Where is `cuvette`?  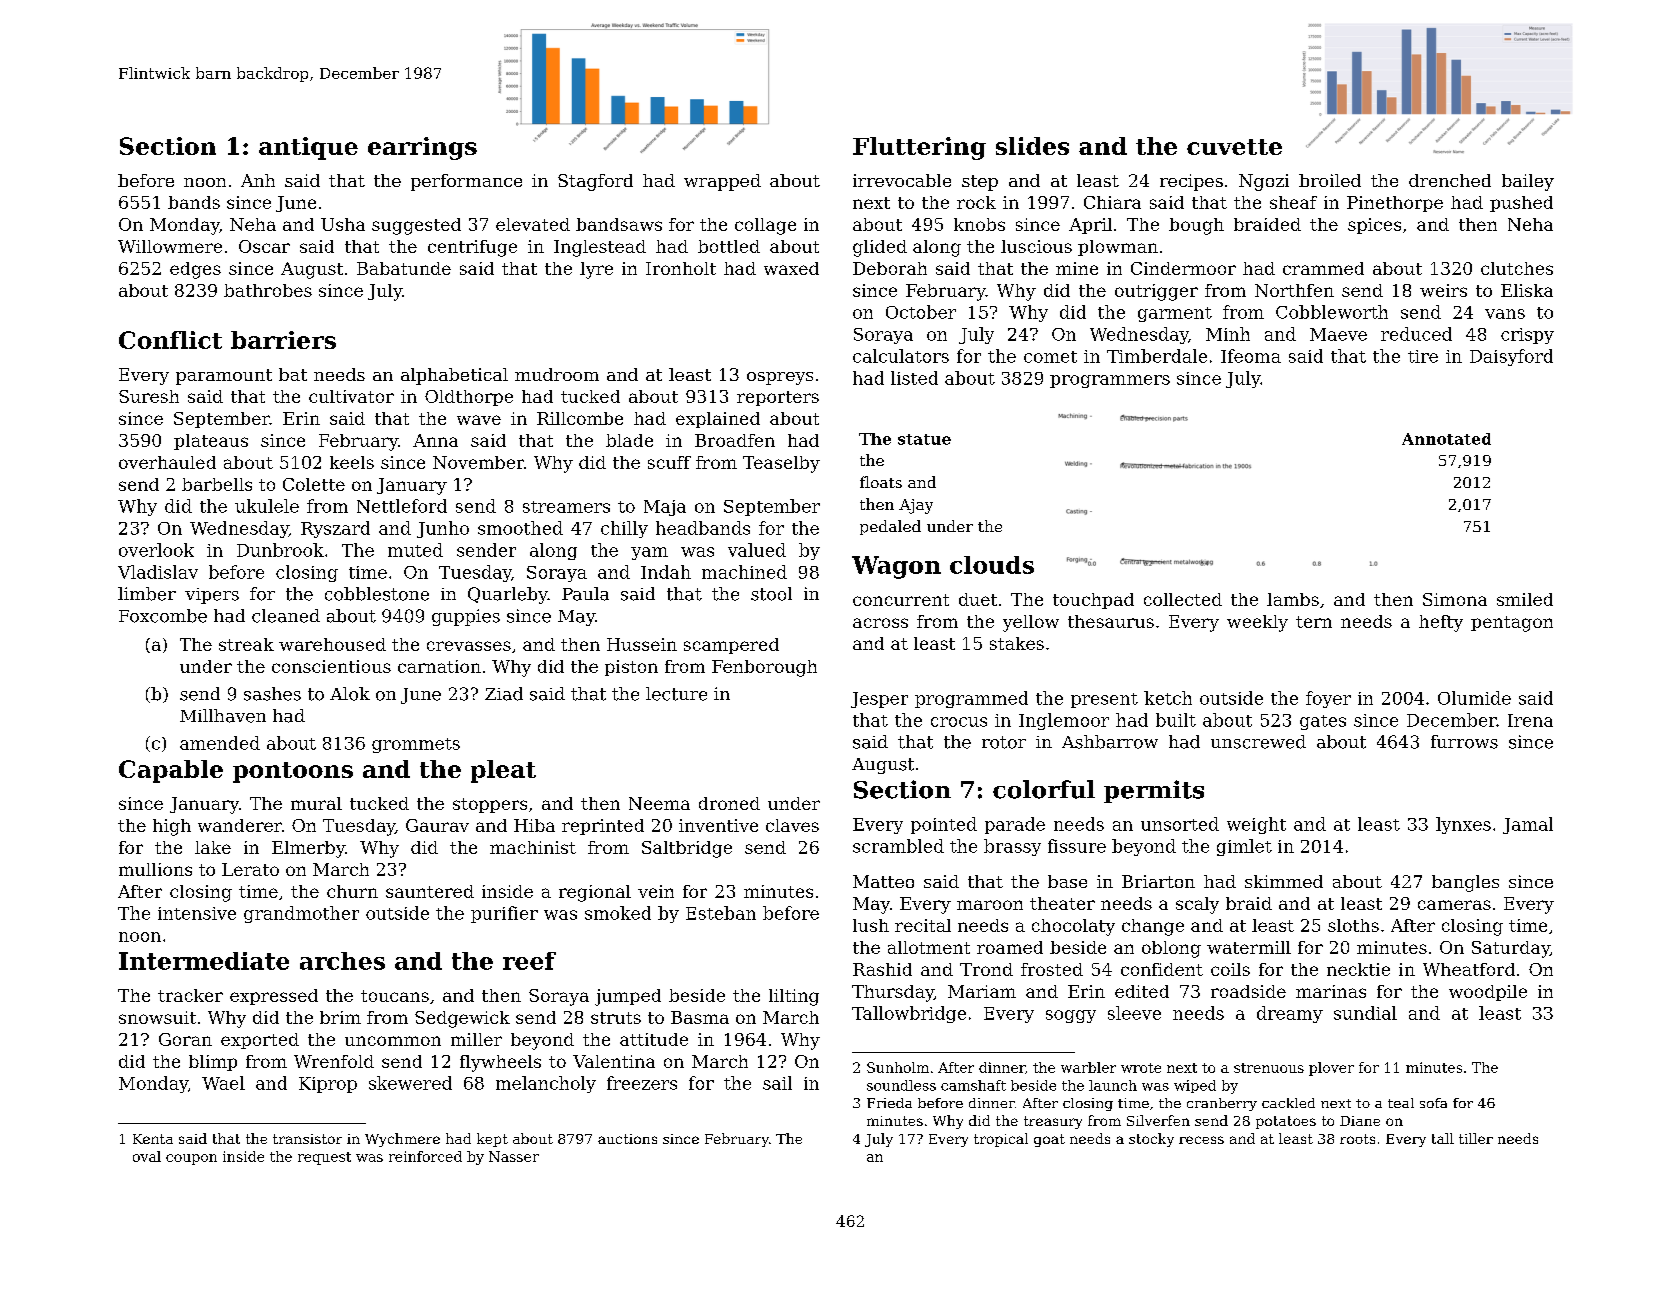 cuvette is located at coordinates (1234, 147).
